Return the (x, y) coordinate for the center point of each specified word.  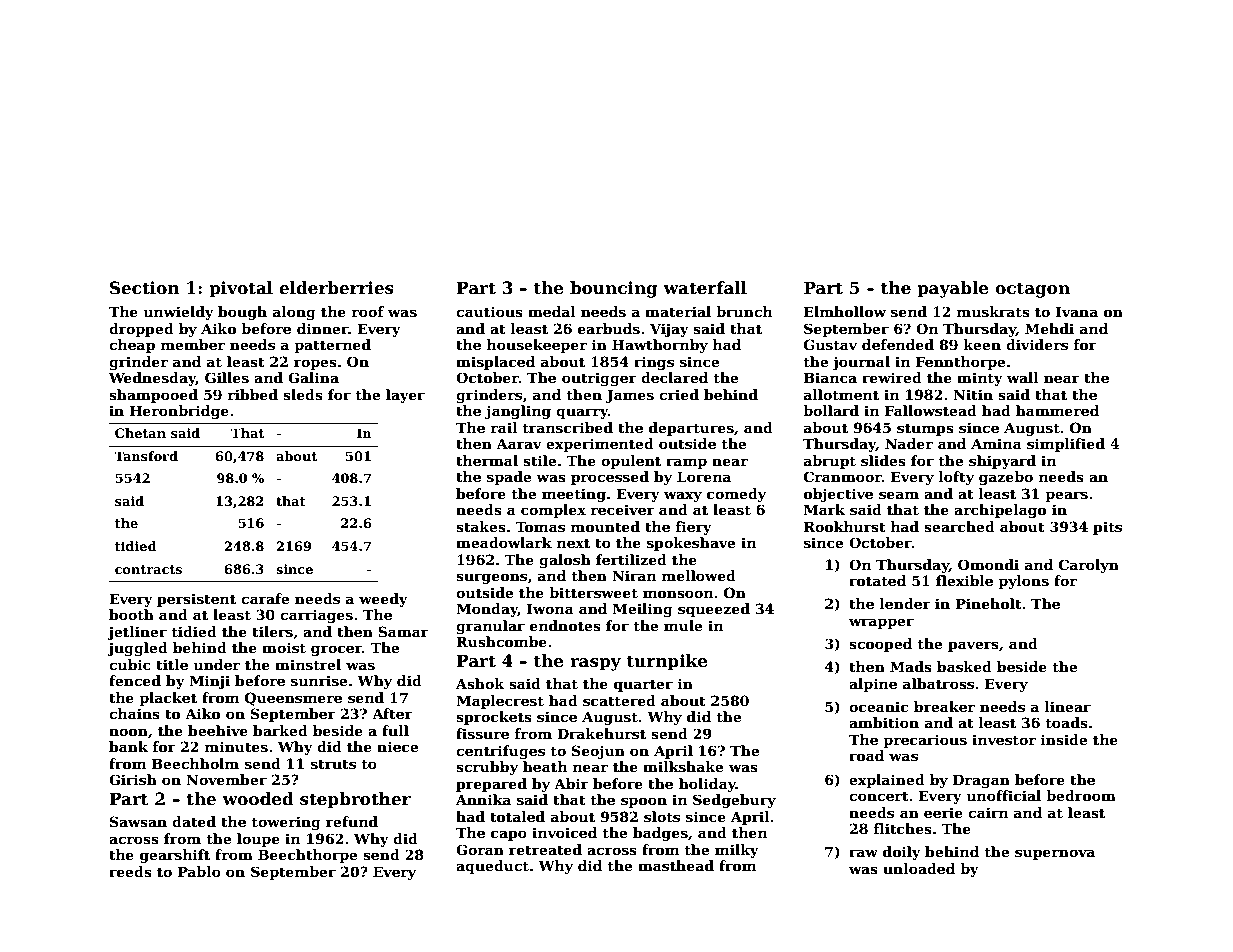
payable (953, 289)
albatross (938, 683)
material (678, 311)
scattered (619, 700)
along (294, 313)
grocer (336, 650)
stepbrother (355, 800)
